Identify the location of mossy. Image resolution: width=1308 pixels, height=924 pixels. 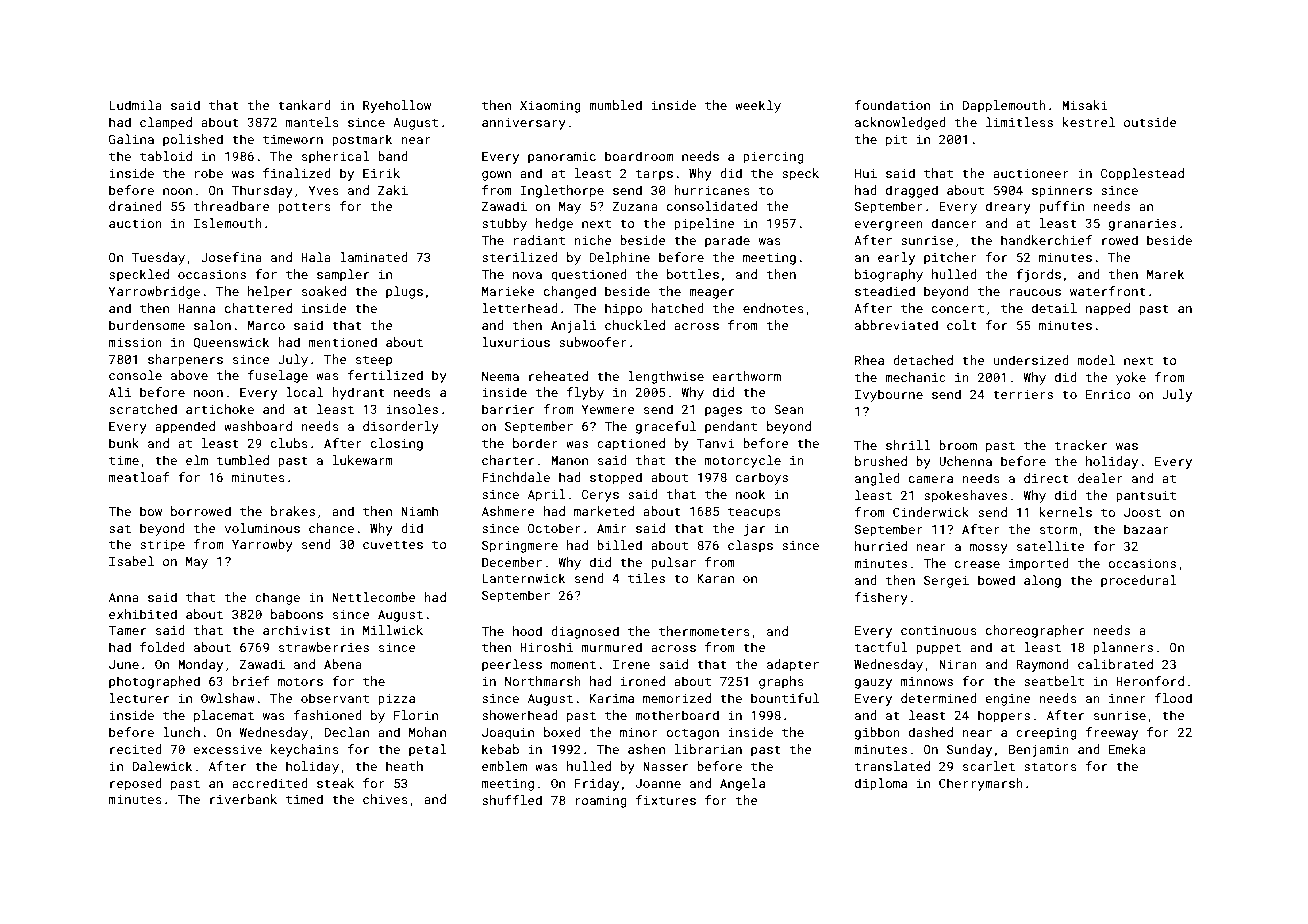
(989, 549).
